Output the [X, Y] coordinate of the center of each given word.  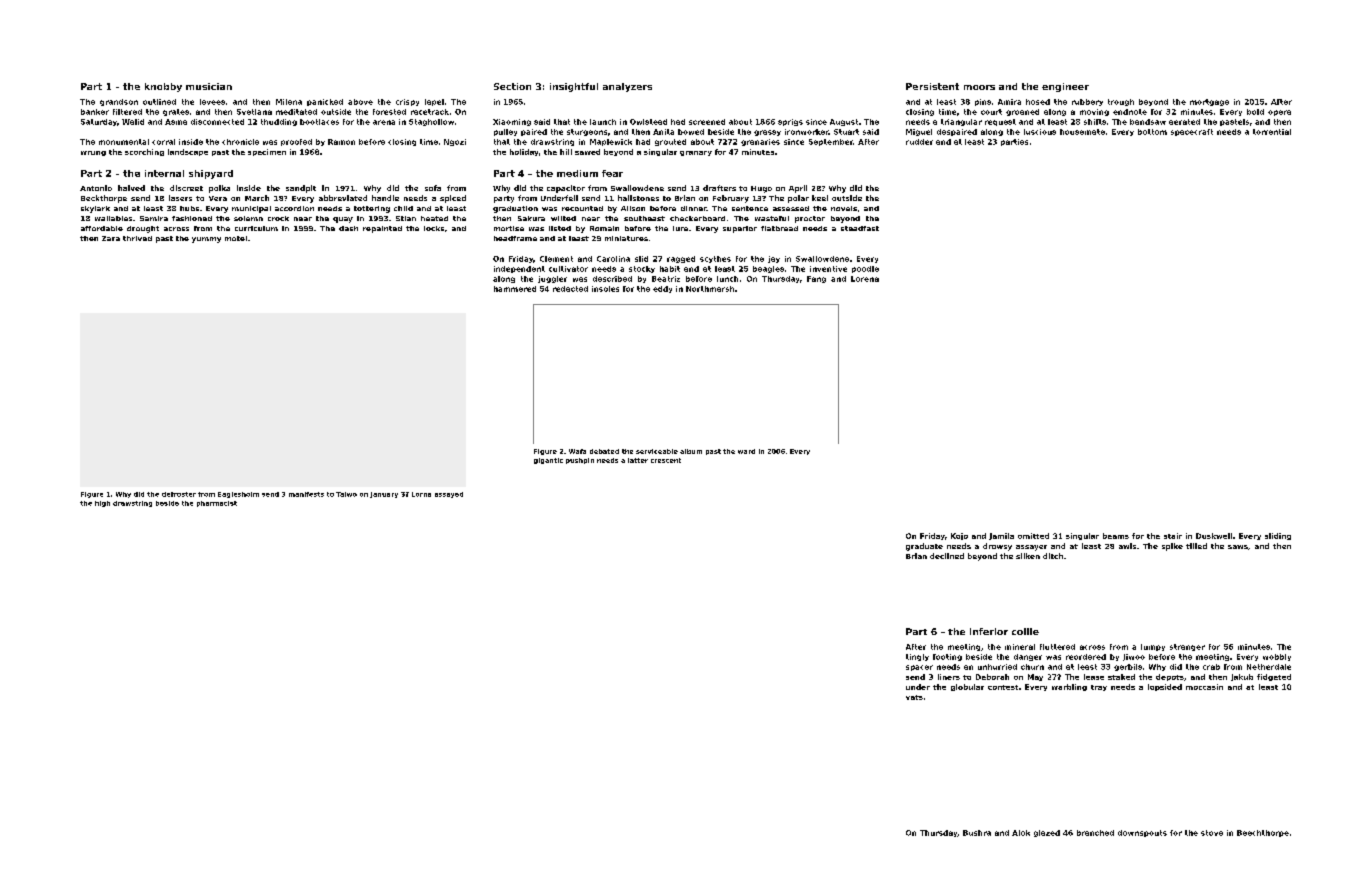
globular [967, 687]
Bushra [977, 833]
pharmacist [217, 504]
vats [914, 697]
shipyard [211, 174]
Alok [1021, 833]
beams [1116, 536]
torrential [1272, 132]
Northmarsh [710, 289]
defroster [179, 494]
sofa [433, 188]
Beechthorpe [1263, 833]
